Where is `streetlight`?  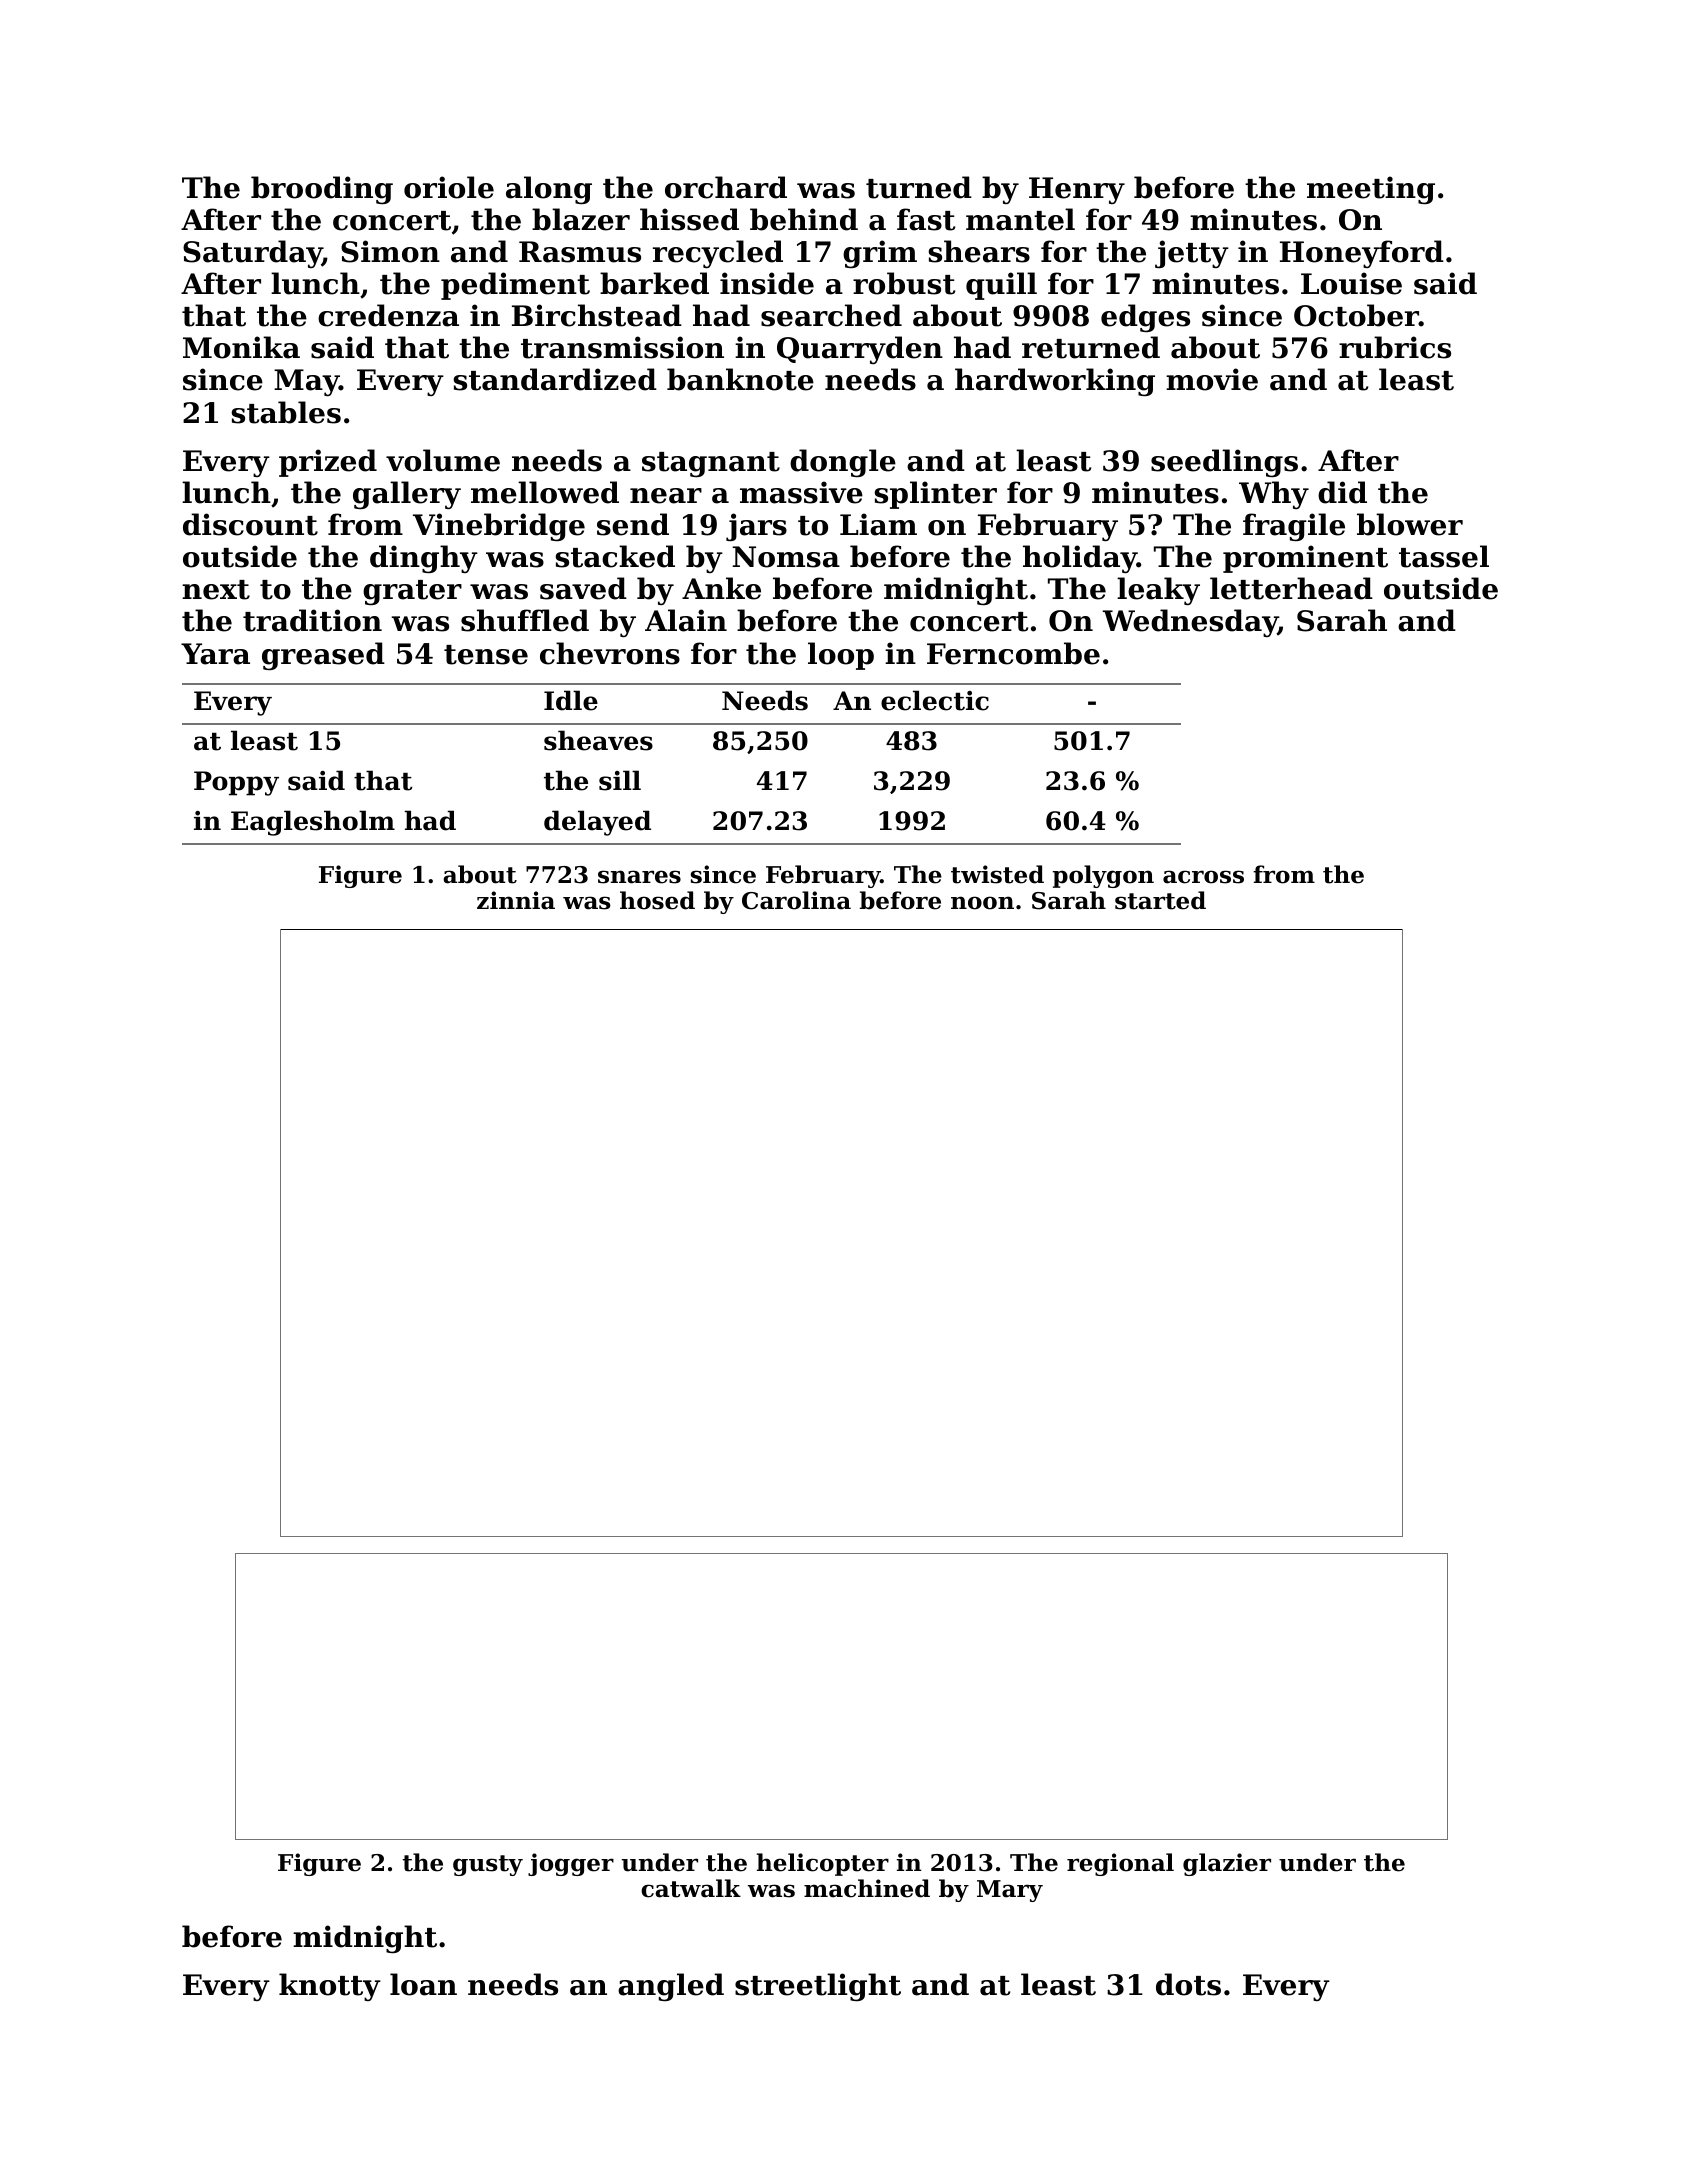
streetlight is located at coordinates (818, 1987).
